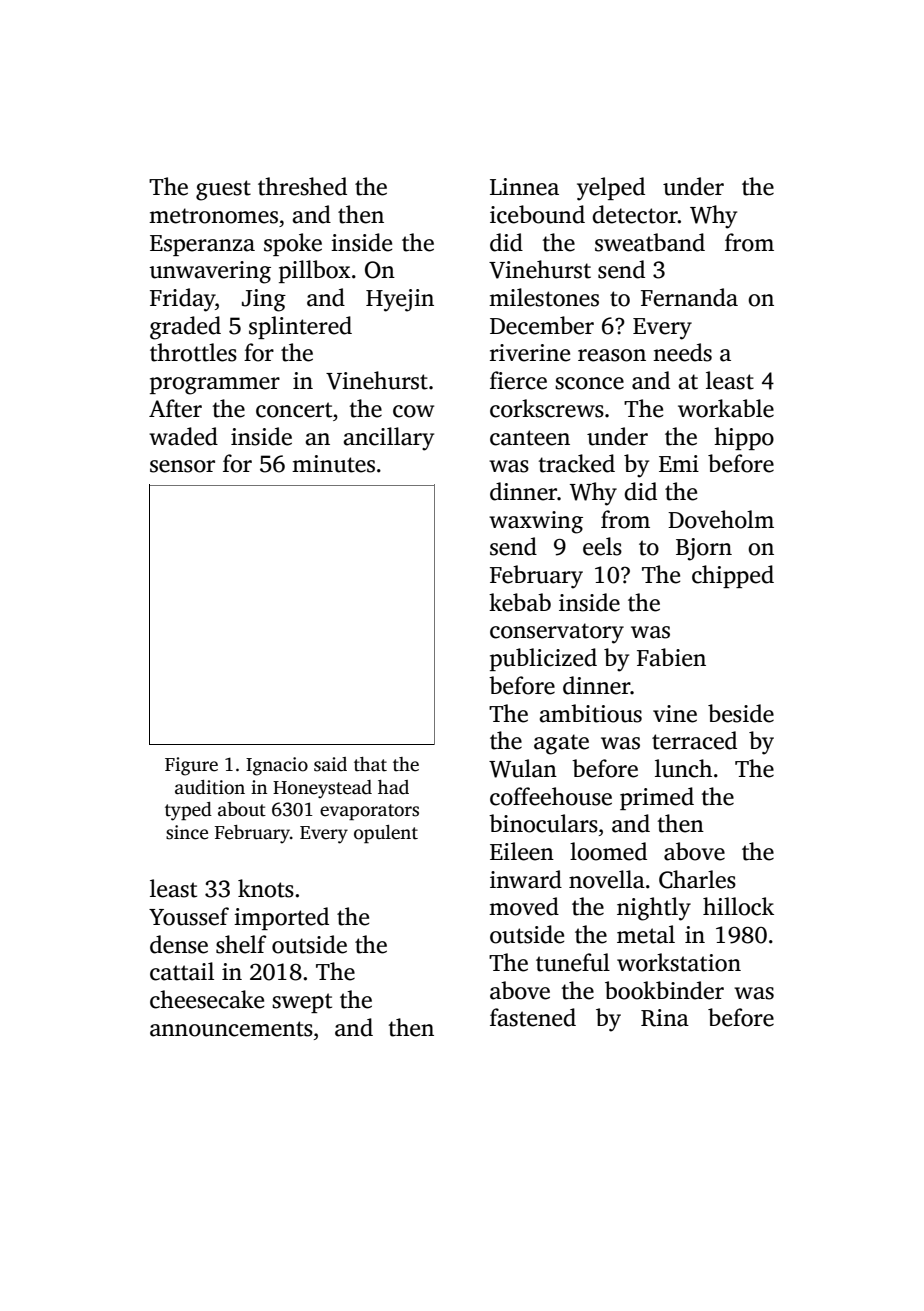  What do you see at coordinates (302, 1003) in the page?
I see `swept` at bounding box center [302, 1003].
